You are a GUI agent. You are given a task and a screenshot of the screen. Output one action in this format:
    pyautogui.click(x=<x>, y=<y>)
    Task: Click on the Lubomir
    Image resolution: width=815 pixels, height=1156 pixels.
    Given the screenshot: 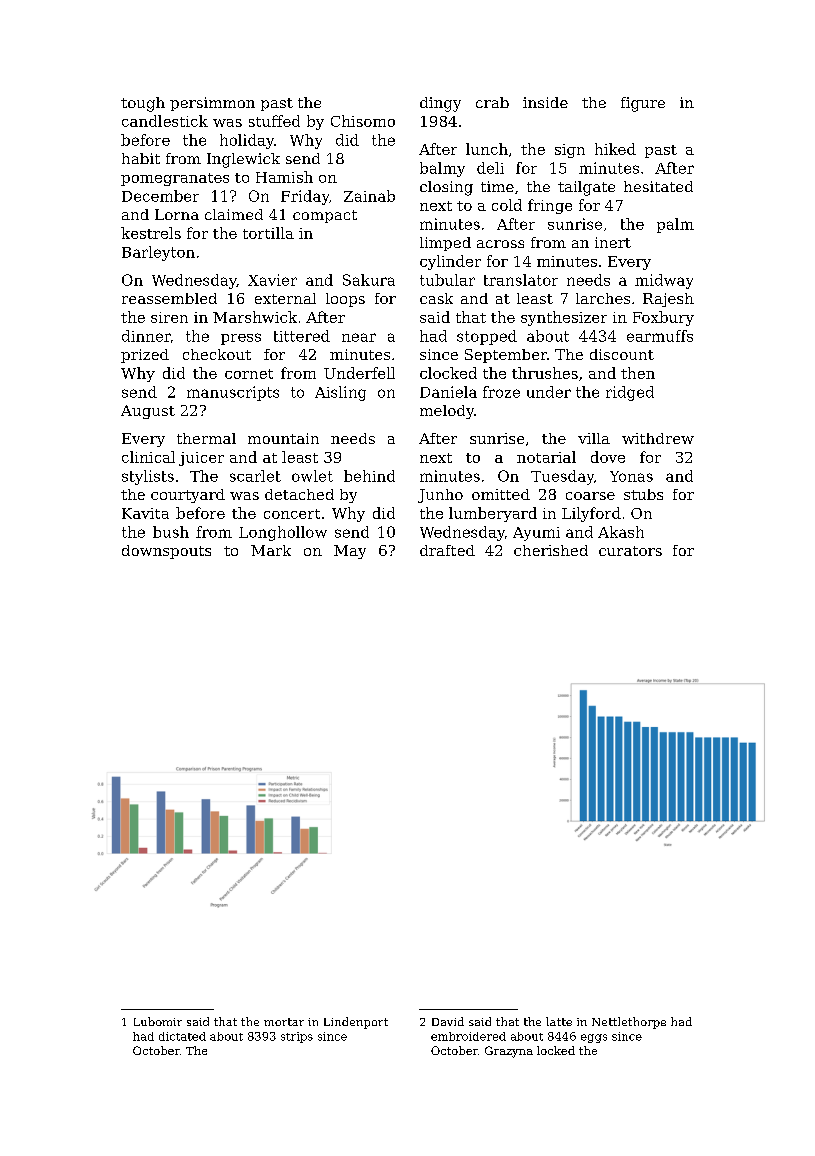 What is the action you would take?
    pyautogui.click(x=158, y=1021)
